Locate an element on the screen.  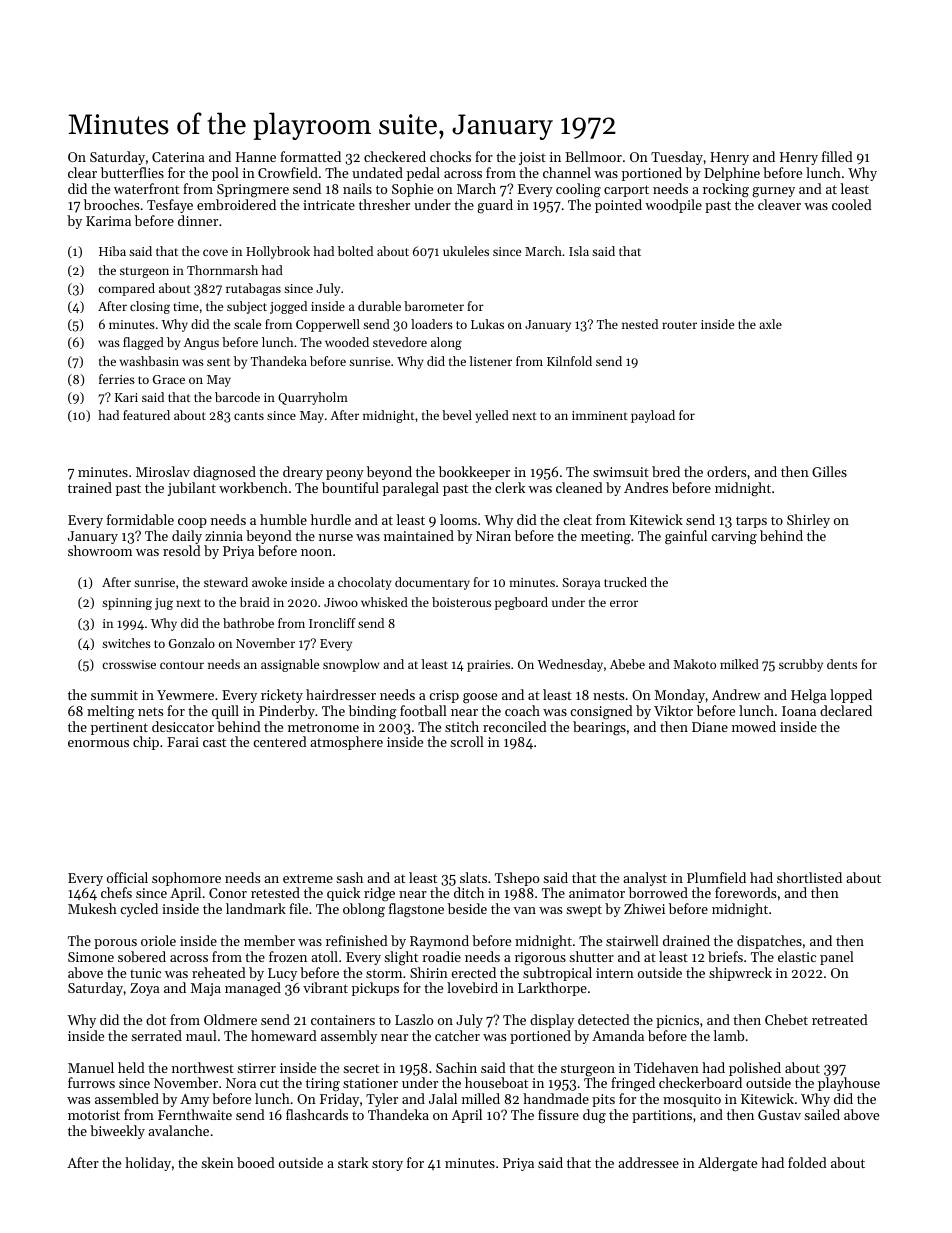
Hiba is located at coordinates (112, 251).
